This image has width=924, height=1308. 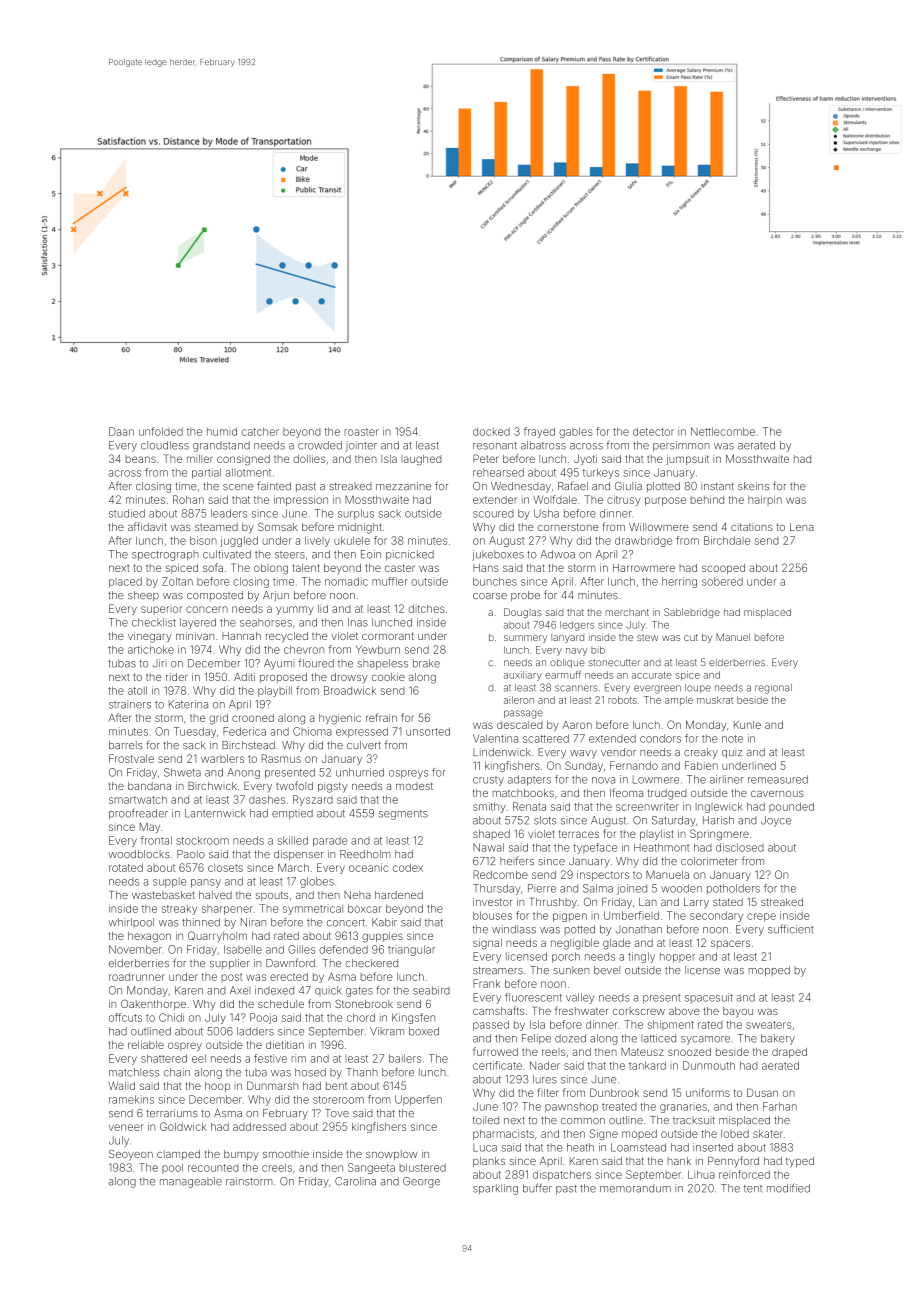 What do you see at coordinates (230, 964) in the image?
I see `supplier` at bounding box center [230, 964].
